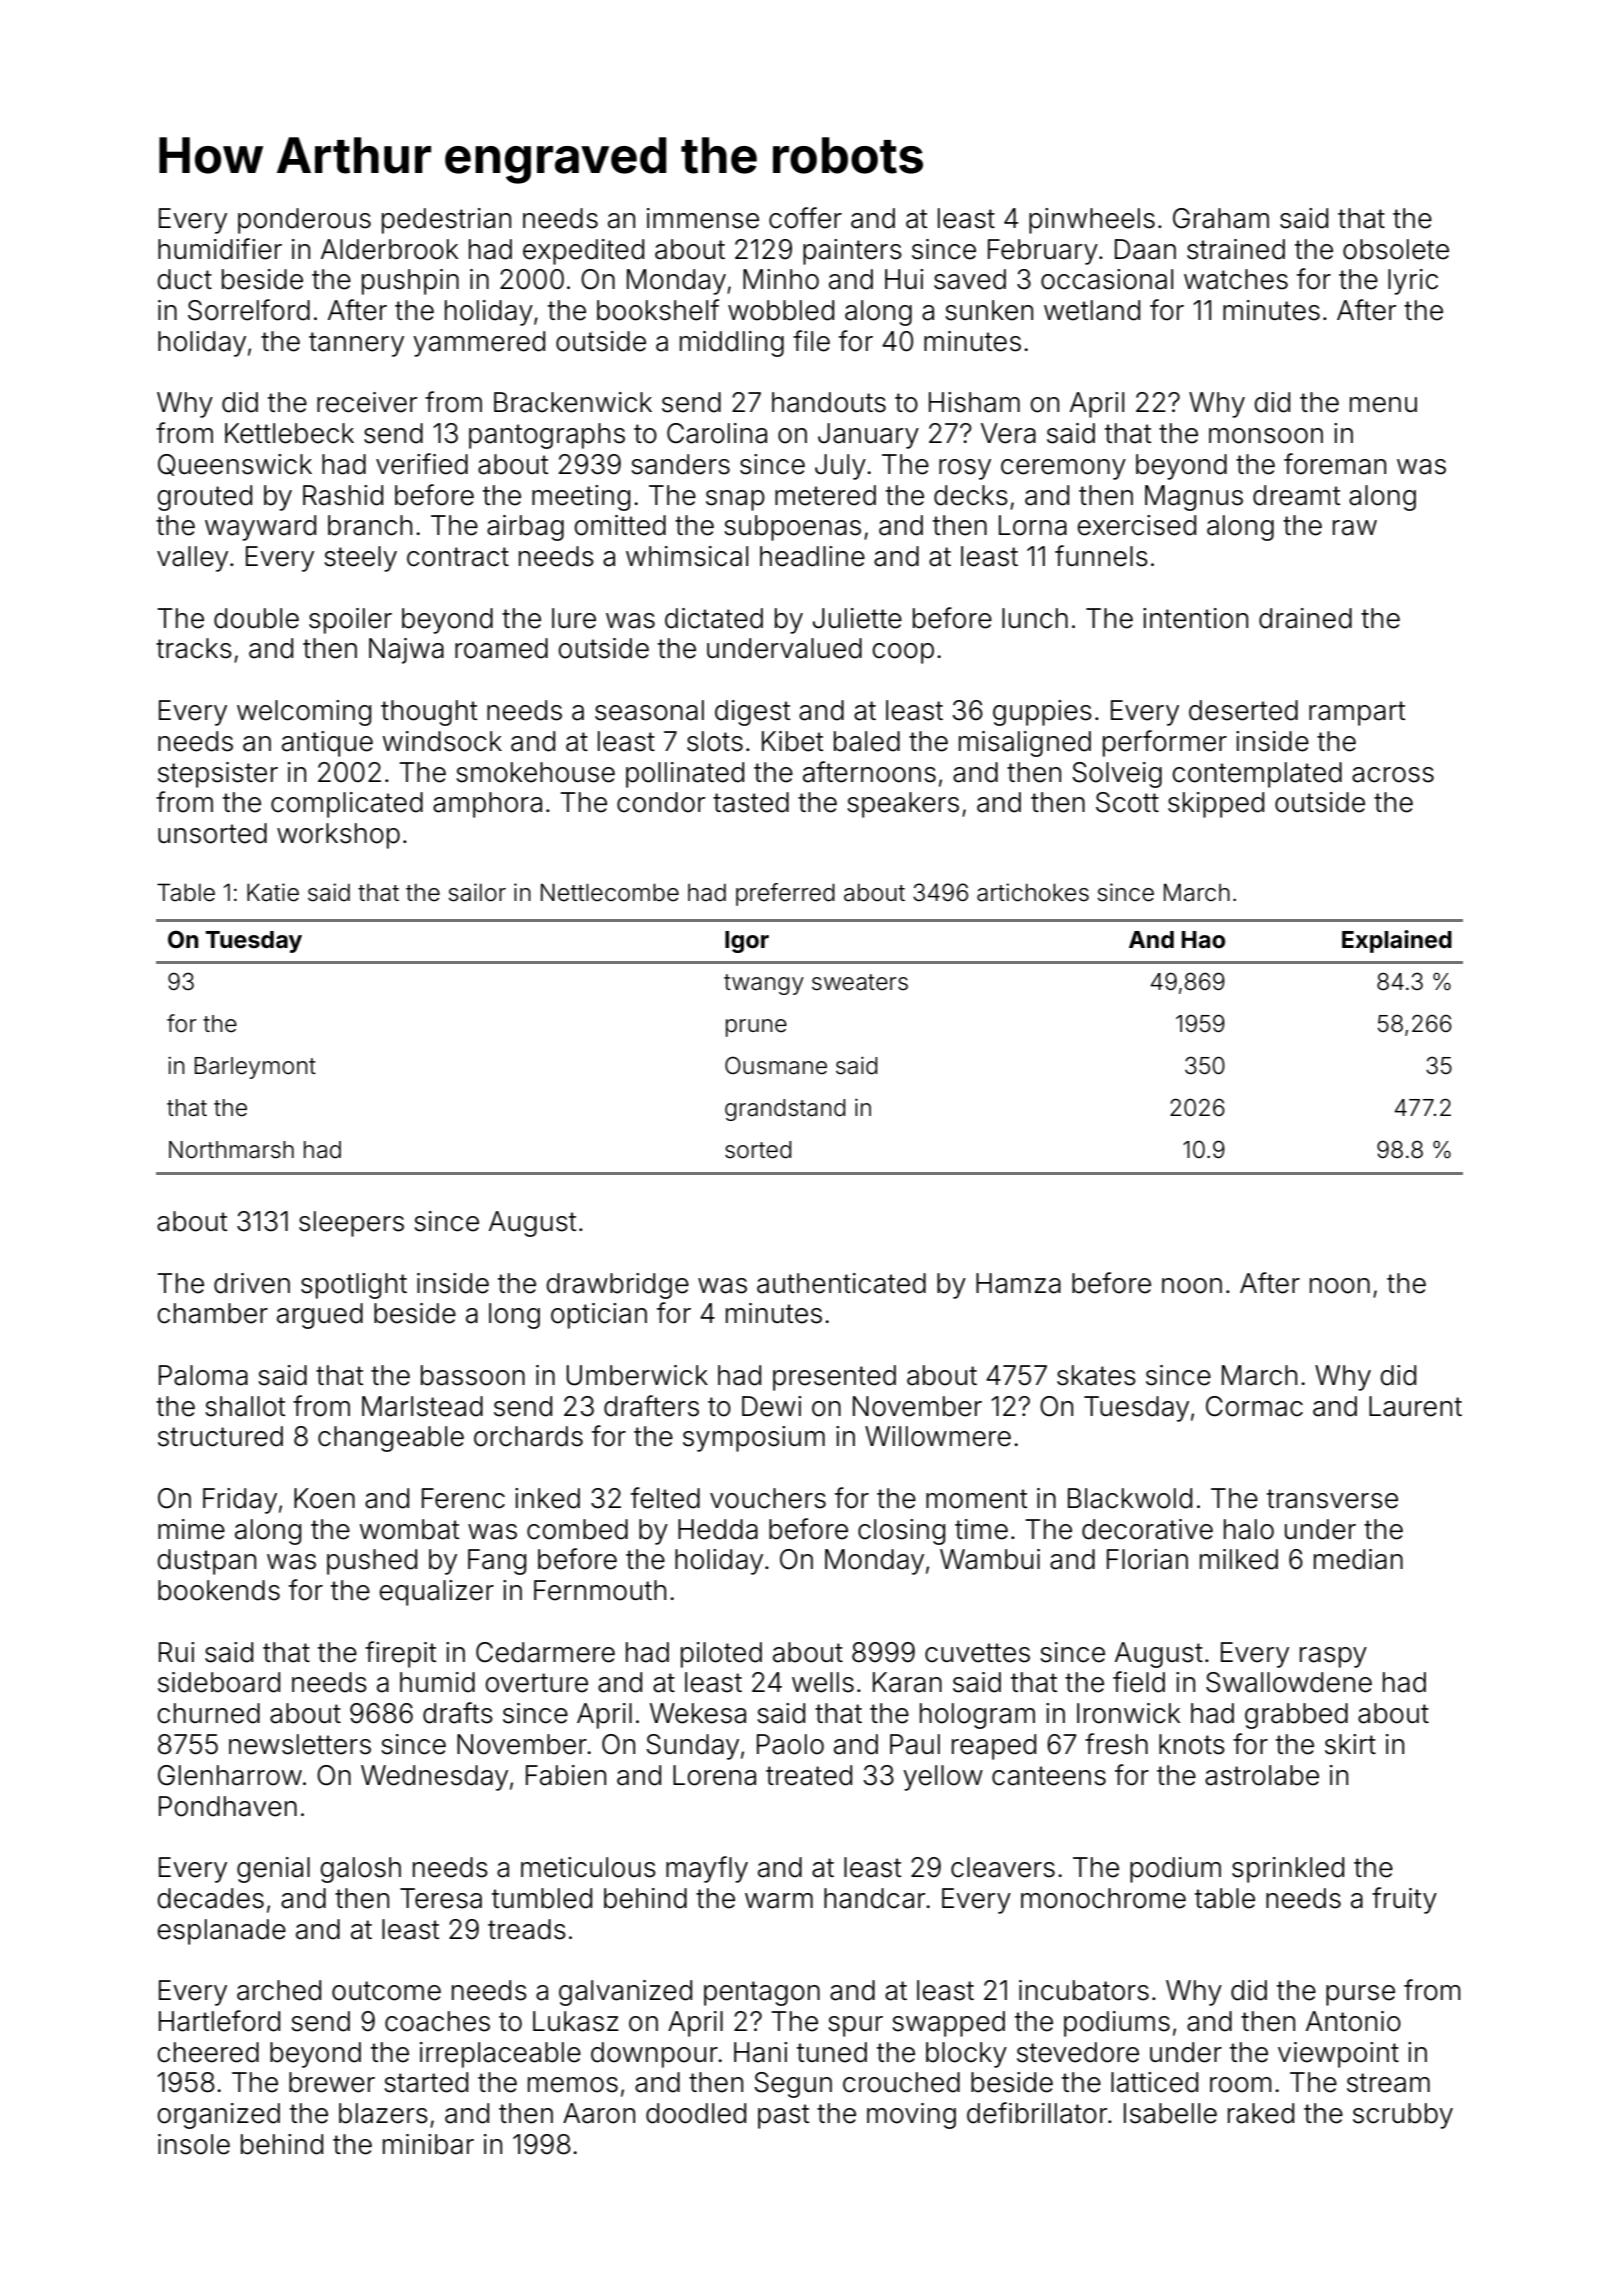 The height and width of the screenshot is (2292, 1620). What do you see at coordinates (1165, 743) in the screenshot?
I see `performer` at bounding box center [1165, 743].
